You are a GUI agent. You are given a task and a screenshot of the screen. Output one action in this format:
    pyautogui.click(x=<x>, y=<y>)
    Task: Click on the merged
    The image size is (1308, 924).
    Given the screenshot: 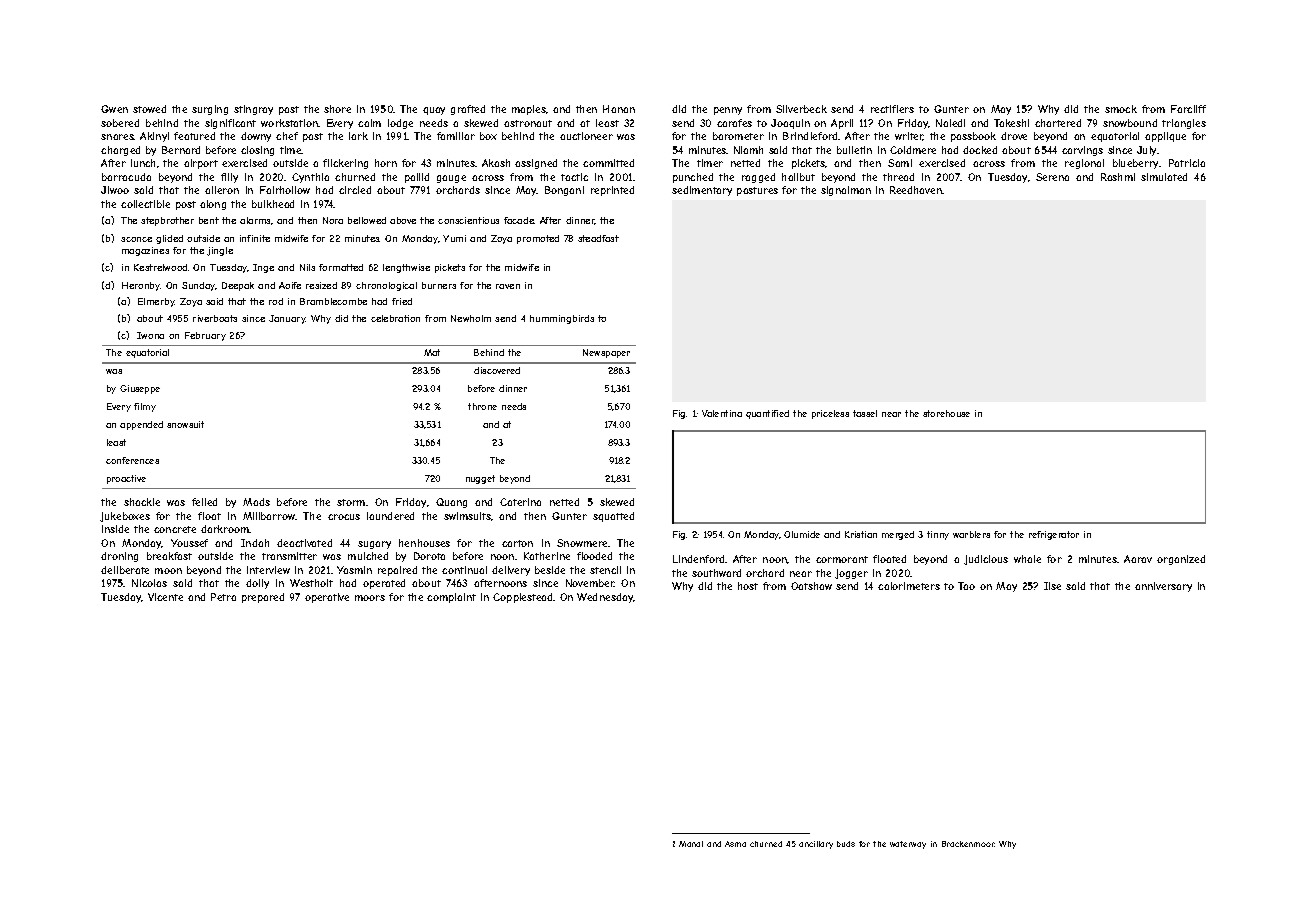 What is the action you would take?
    pyautogui.click(x=898, y=535)
